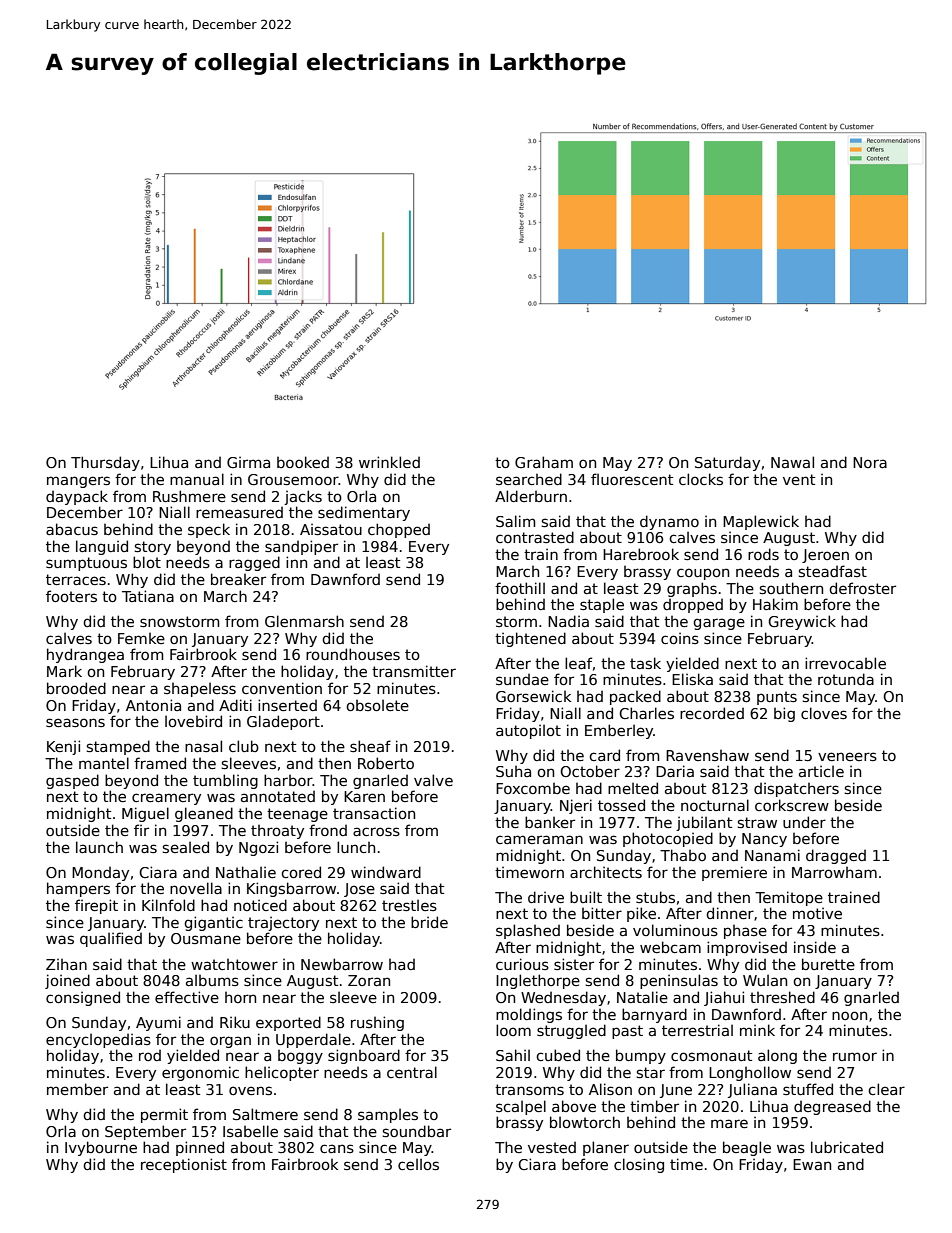 The height and width of the page is (1233, 952). What do you see at coordinates (538, 981) in the page?
I see `Inglethorpe` at bounding box center [538, 981].
